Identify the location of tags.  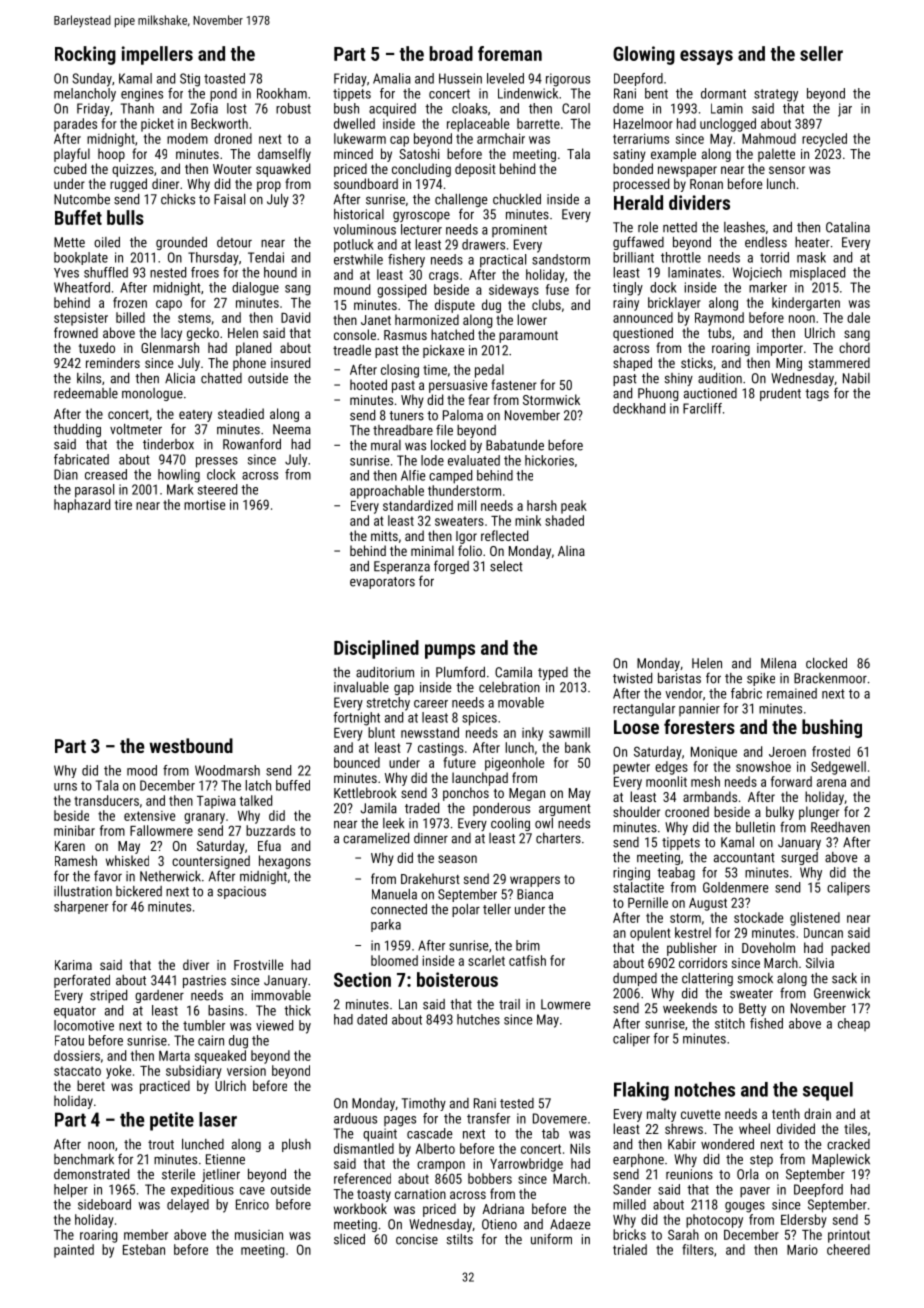
(817, 395).
